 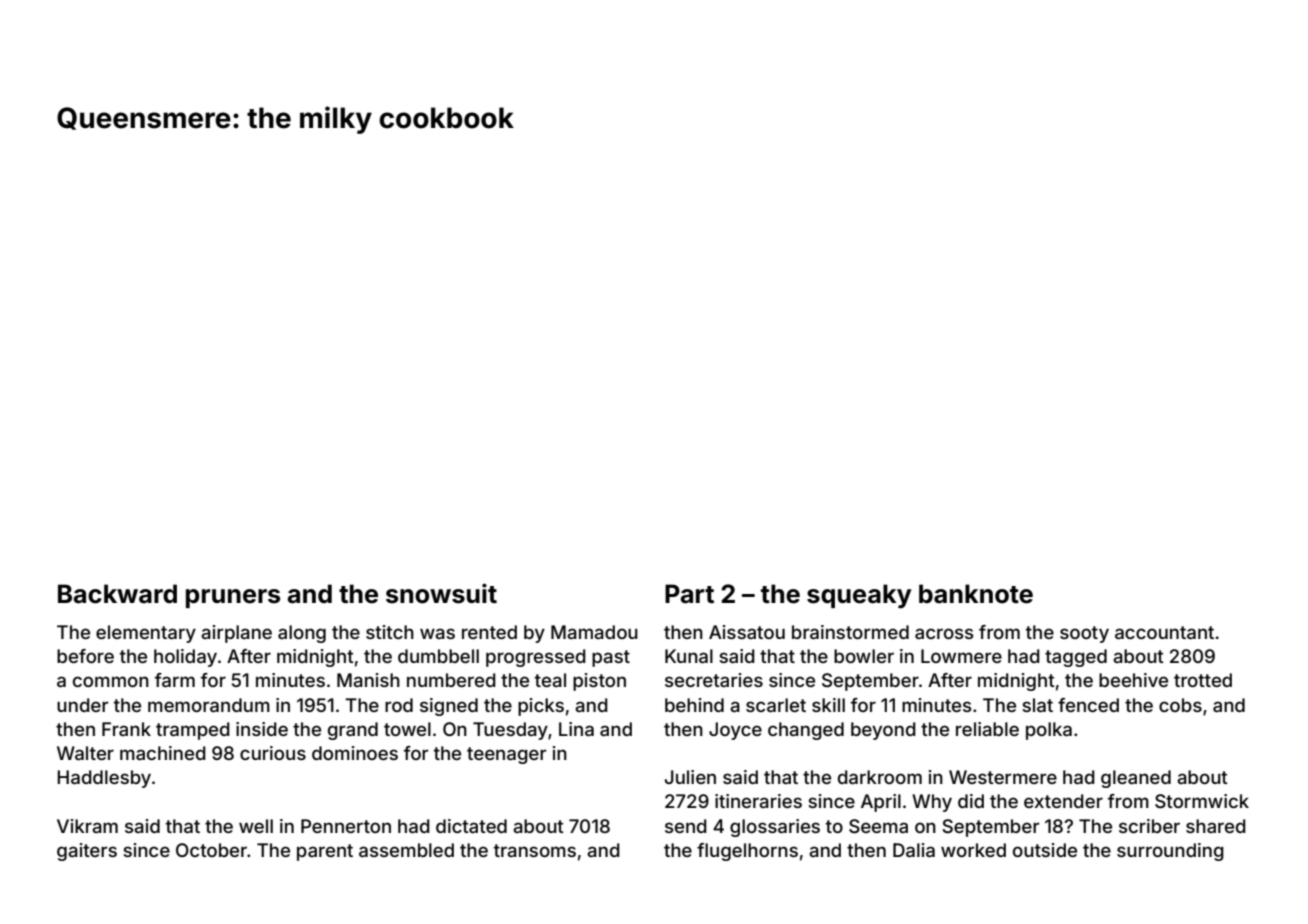 I want to click on along, so click(x=302, y=634).
